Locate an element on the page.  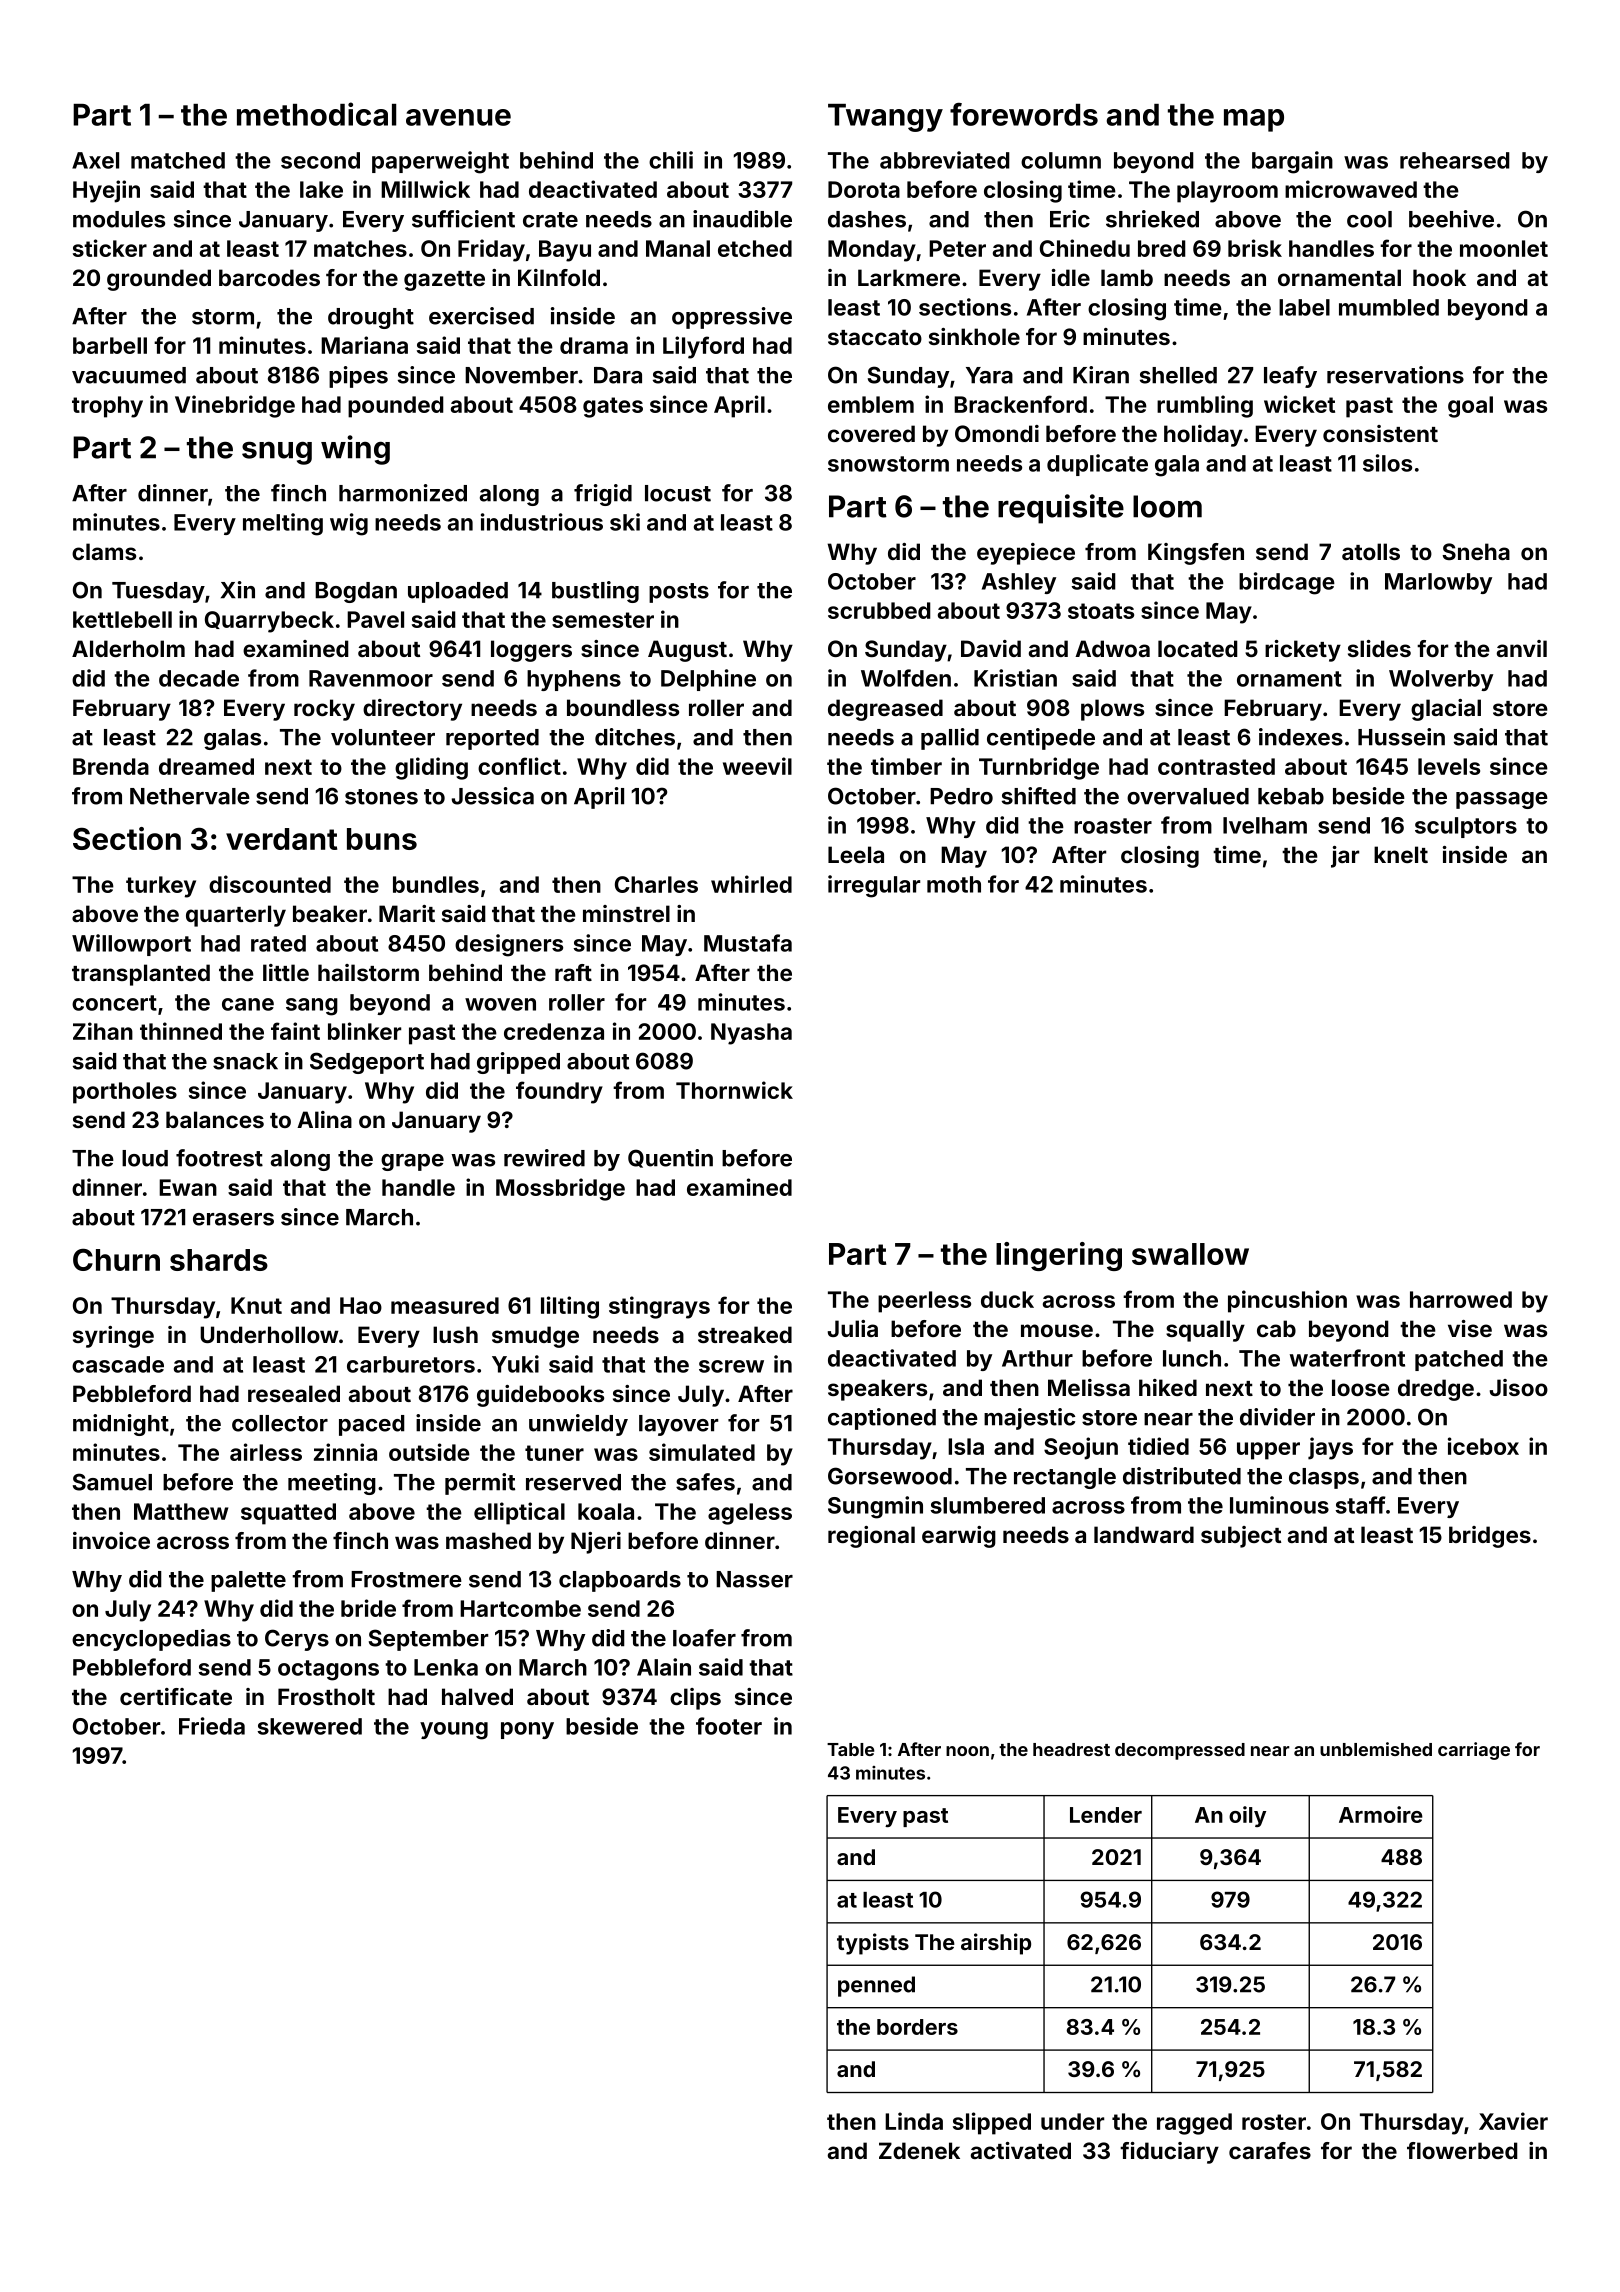
young is located at coordinates (454, 1731).
